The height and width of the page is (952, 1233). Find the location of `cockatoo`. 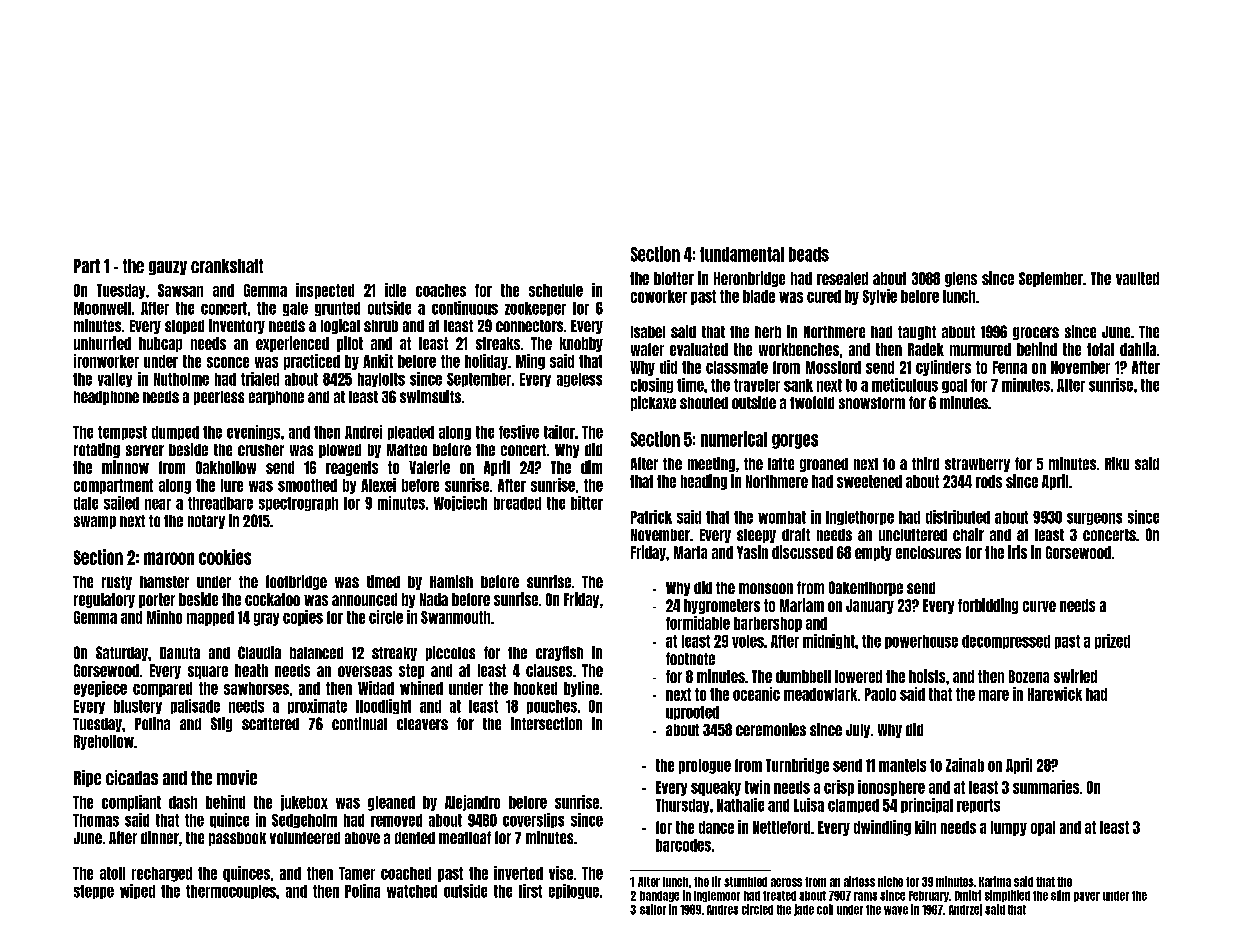

cockatoo is located at coordinates (272, 599).
